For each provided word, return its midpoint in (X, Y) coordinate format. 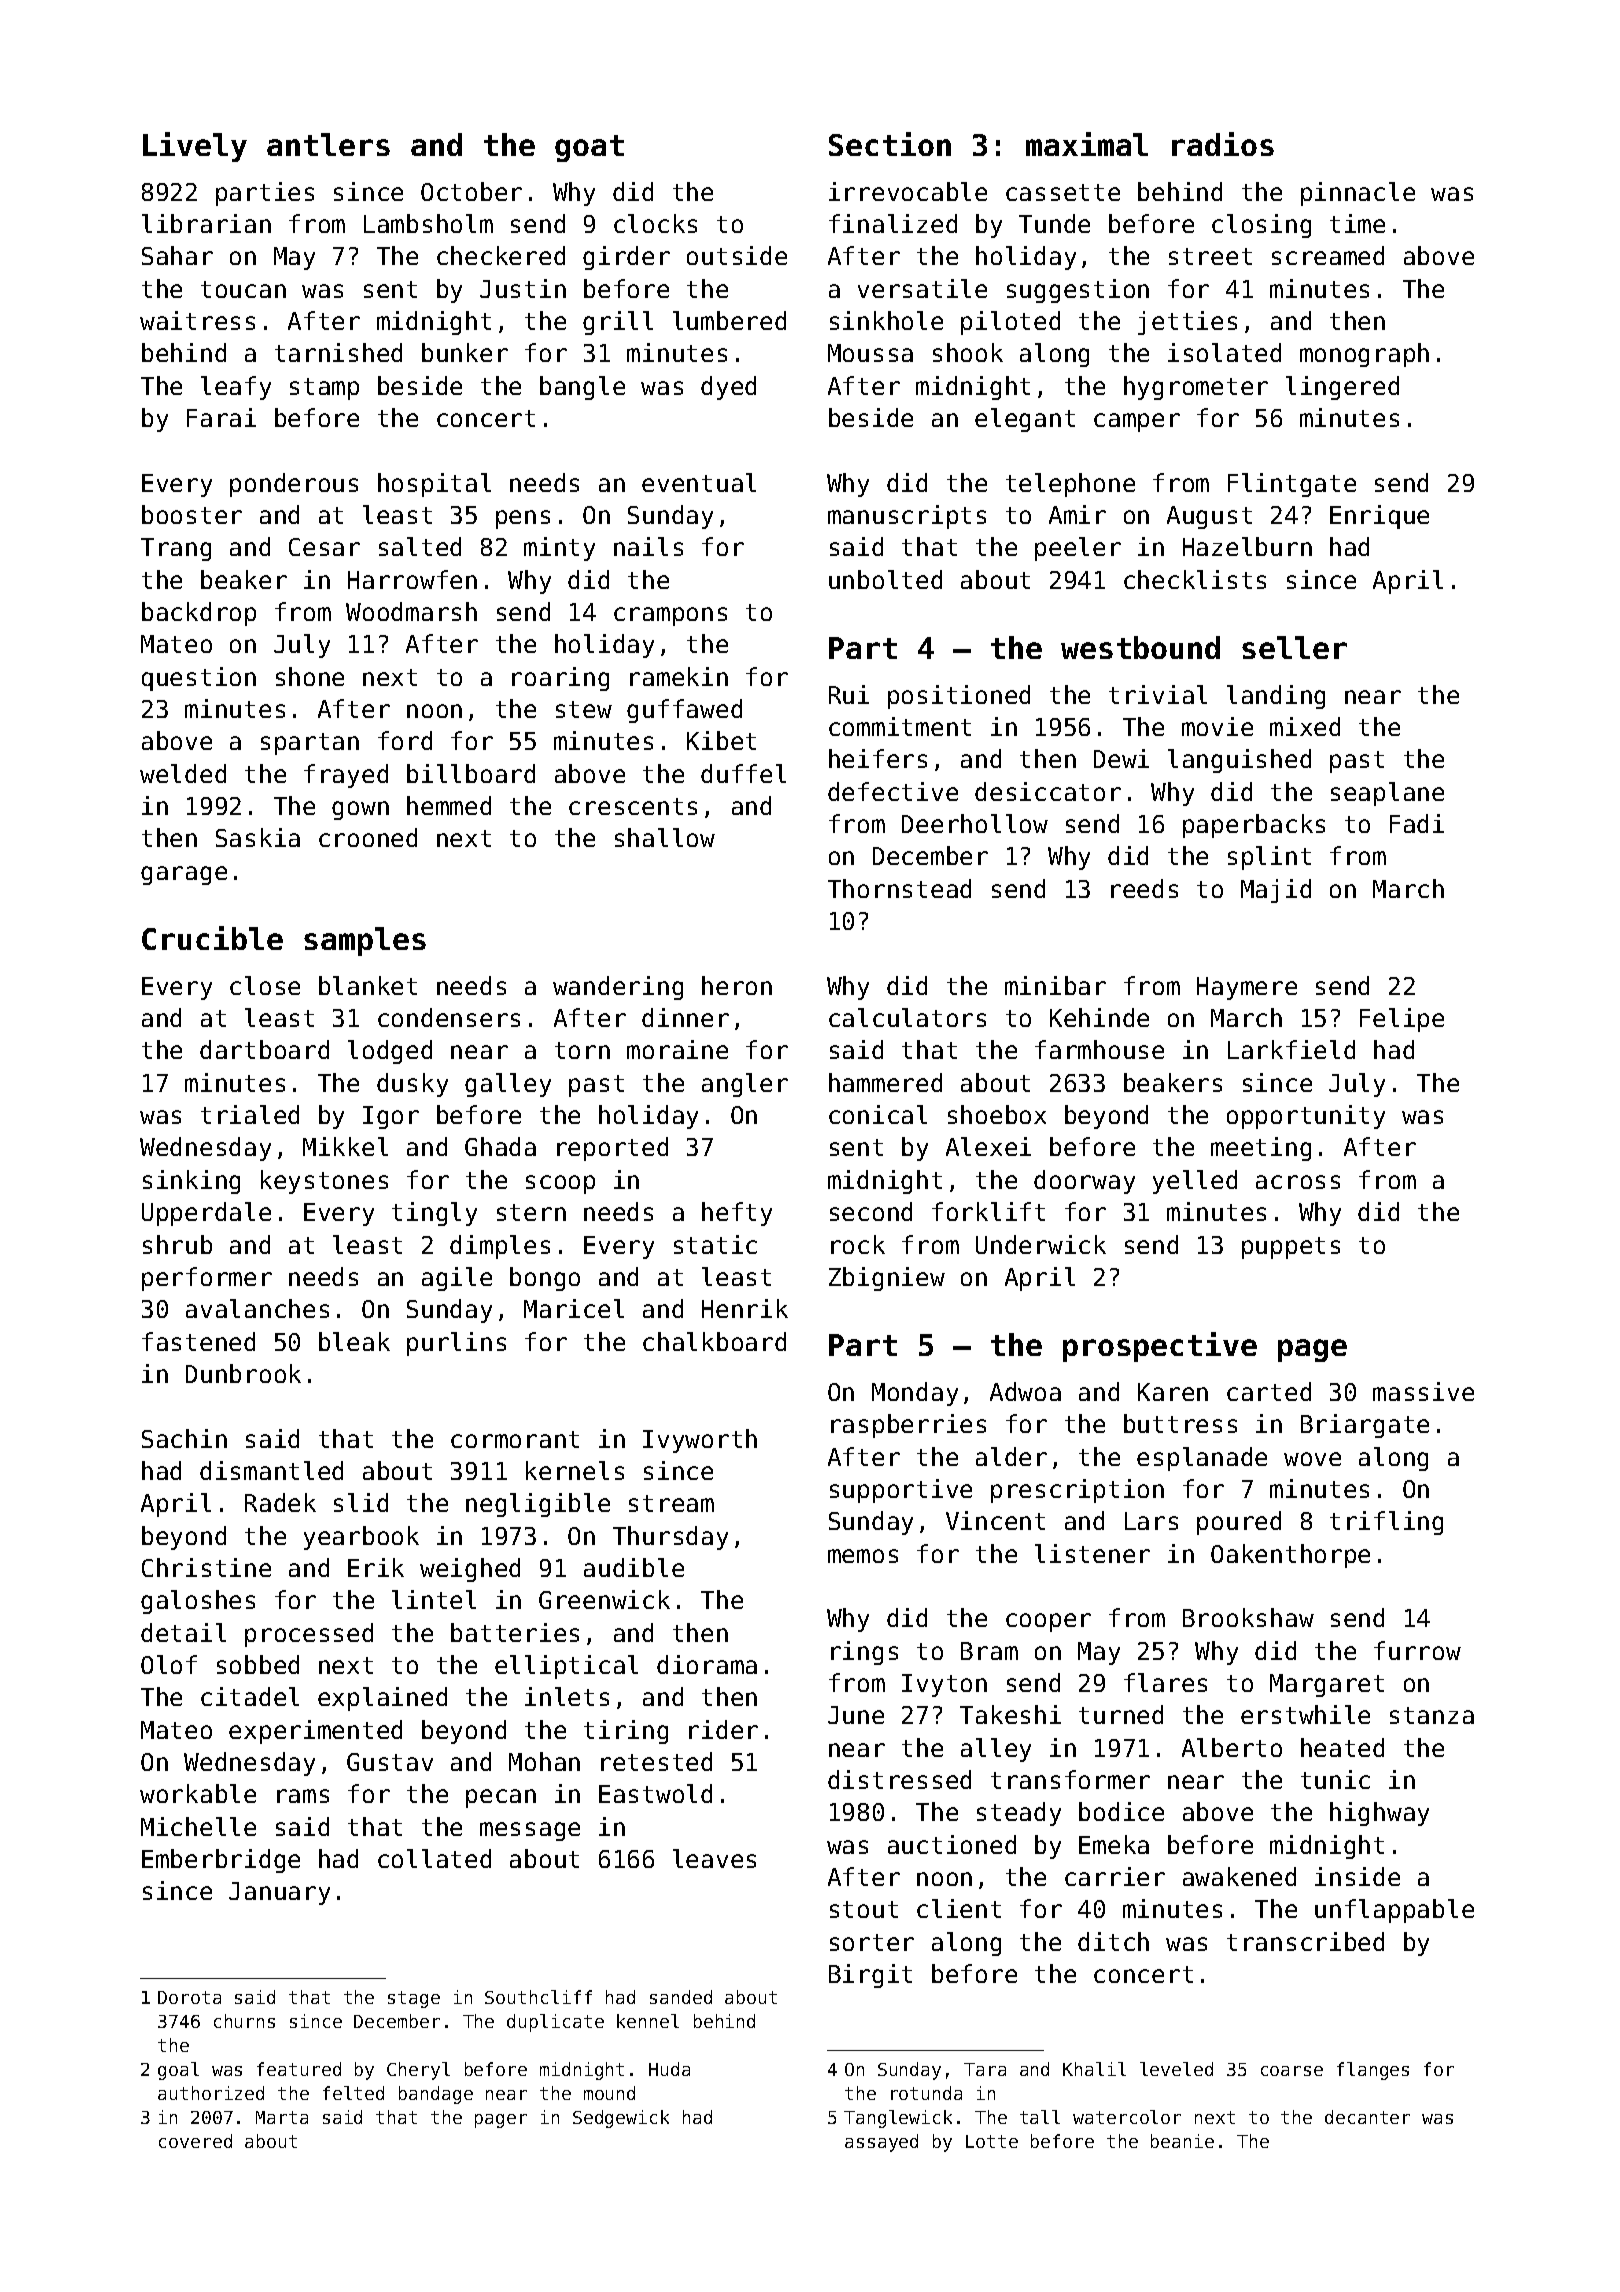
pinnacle (1358, 194)
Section (890, 144)
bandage (436, 2095)
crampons (670, 616)
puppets (1291, 1248)
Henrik (745, 1308)
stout (864, 1909)
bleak (354, 1341)
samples (365, 941)
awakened (1239, 1876)
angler (745, 1085)
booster (192, 514)
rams (303, 1796)
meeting (1261, 1149)
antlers (328, 144)
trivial (1158, 694)
